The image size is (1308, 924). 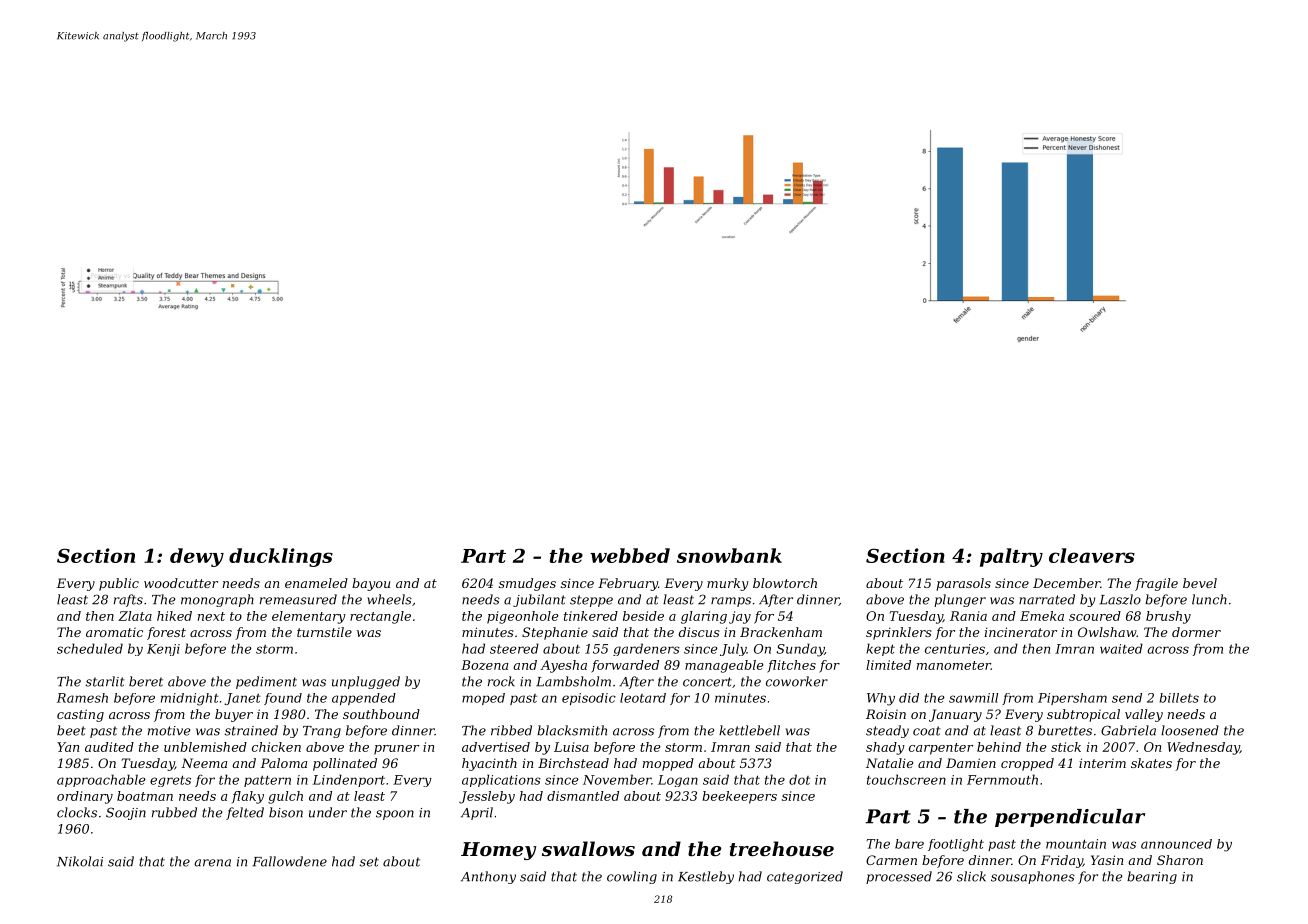 I want to click on plunger, so click(x=960, y=600).
